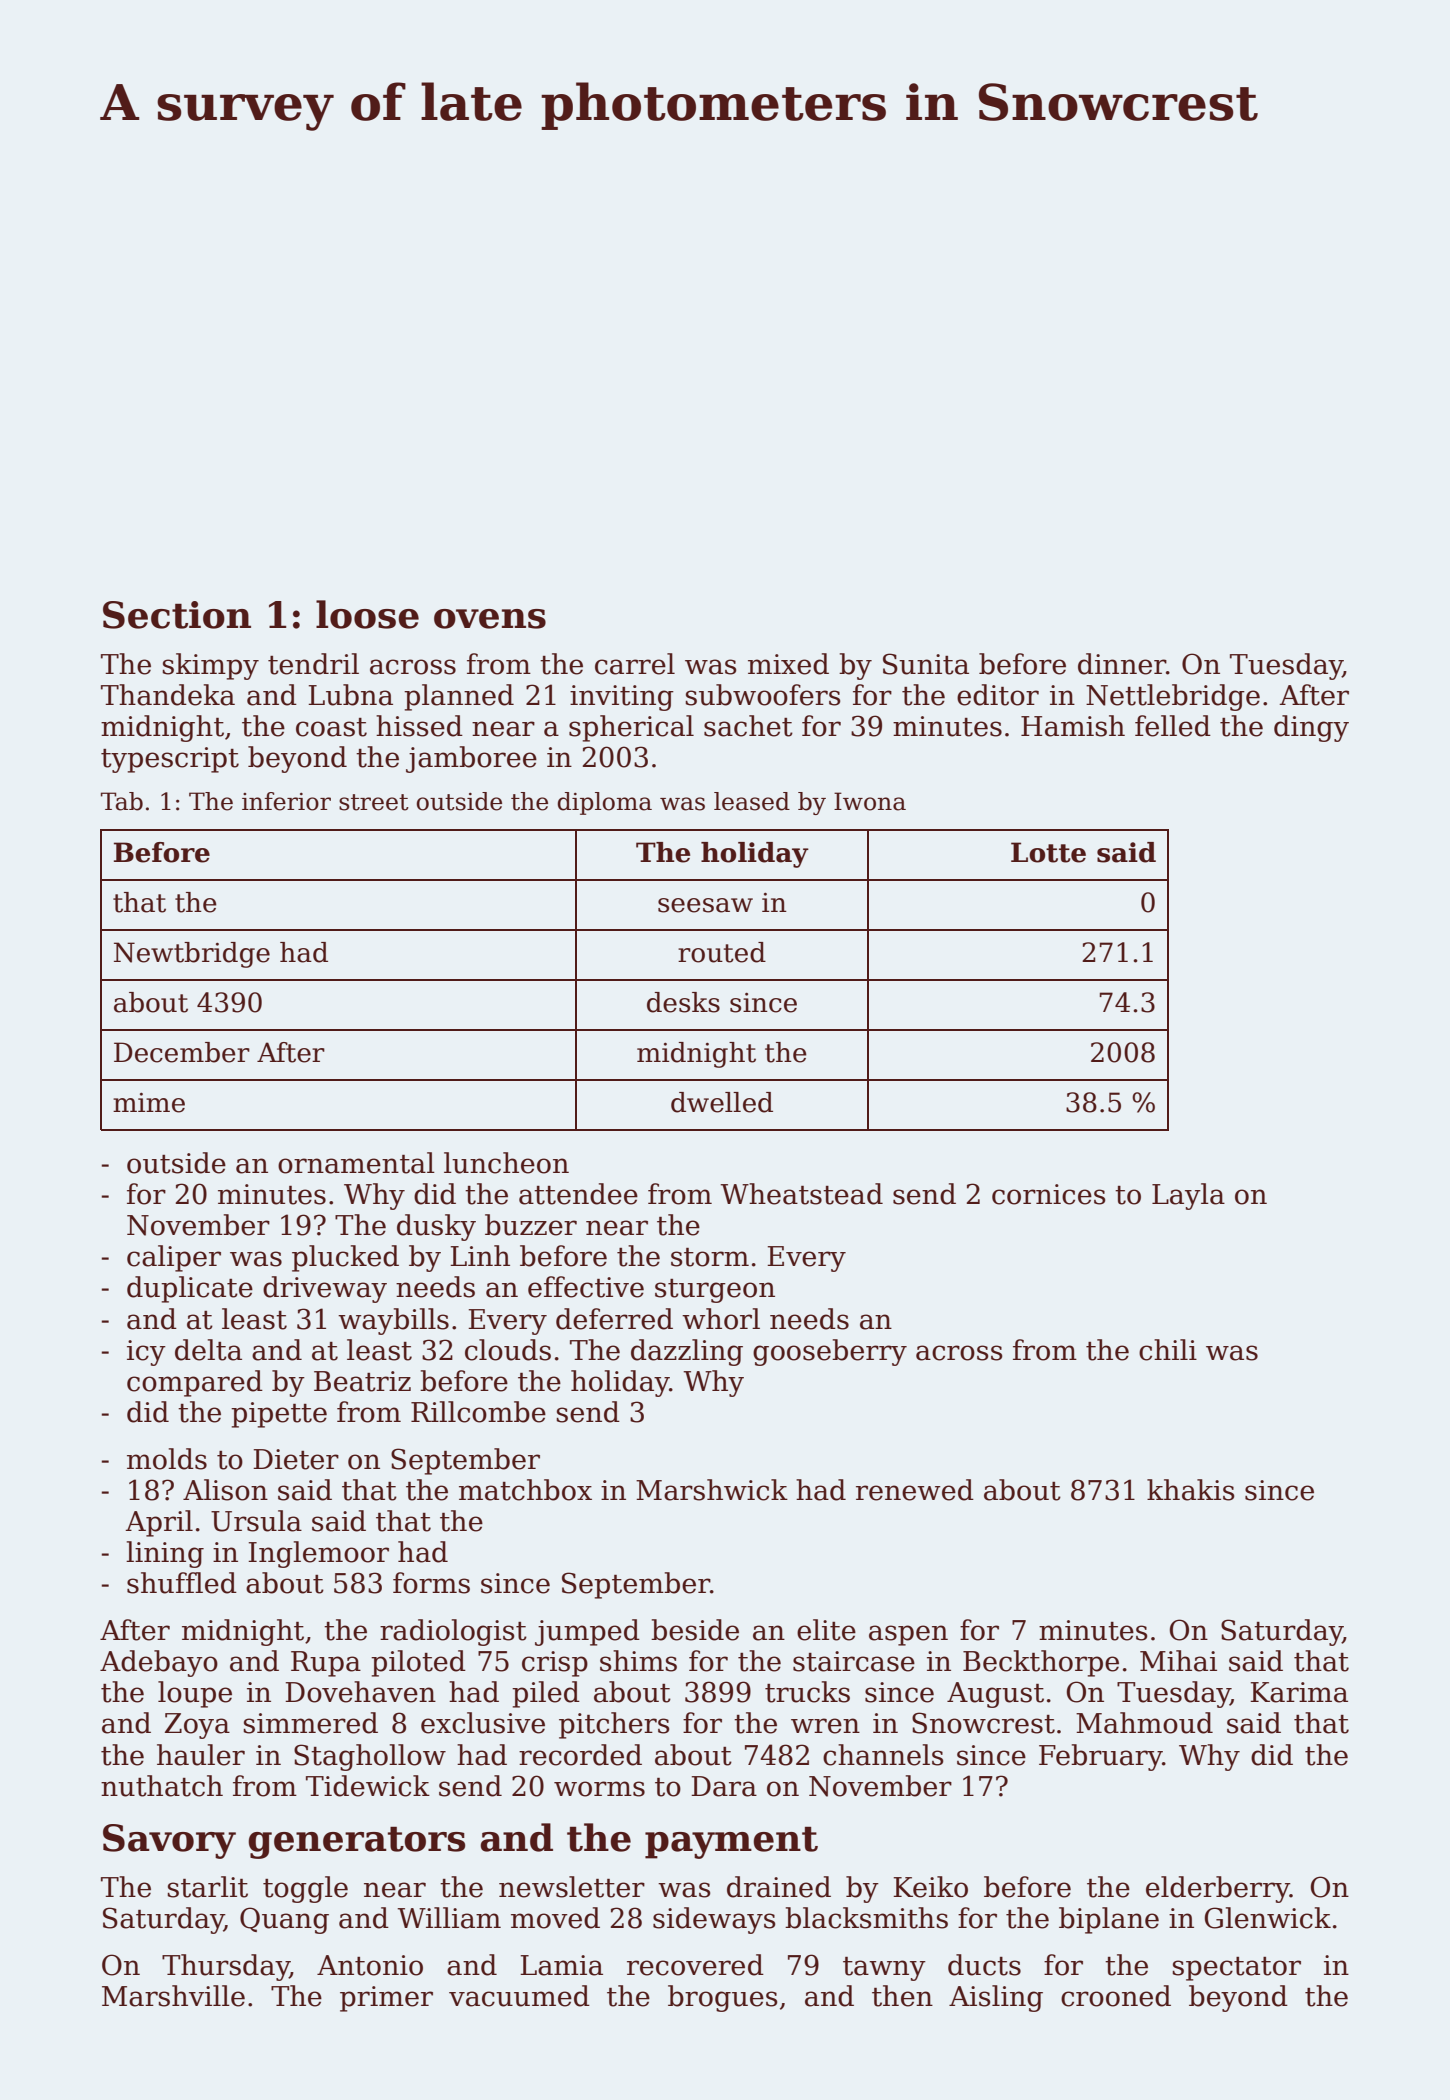 This document has height=2100, width=1450. I want to click on typescript, so click(170, 760).
